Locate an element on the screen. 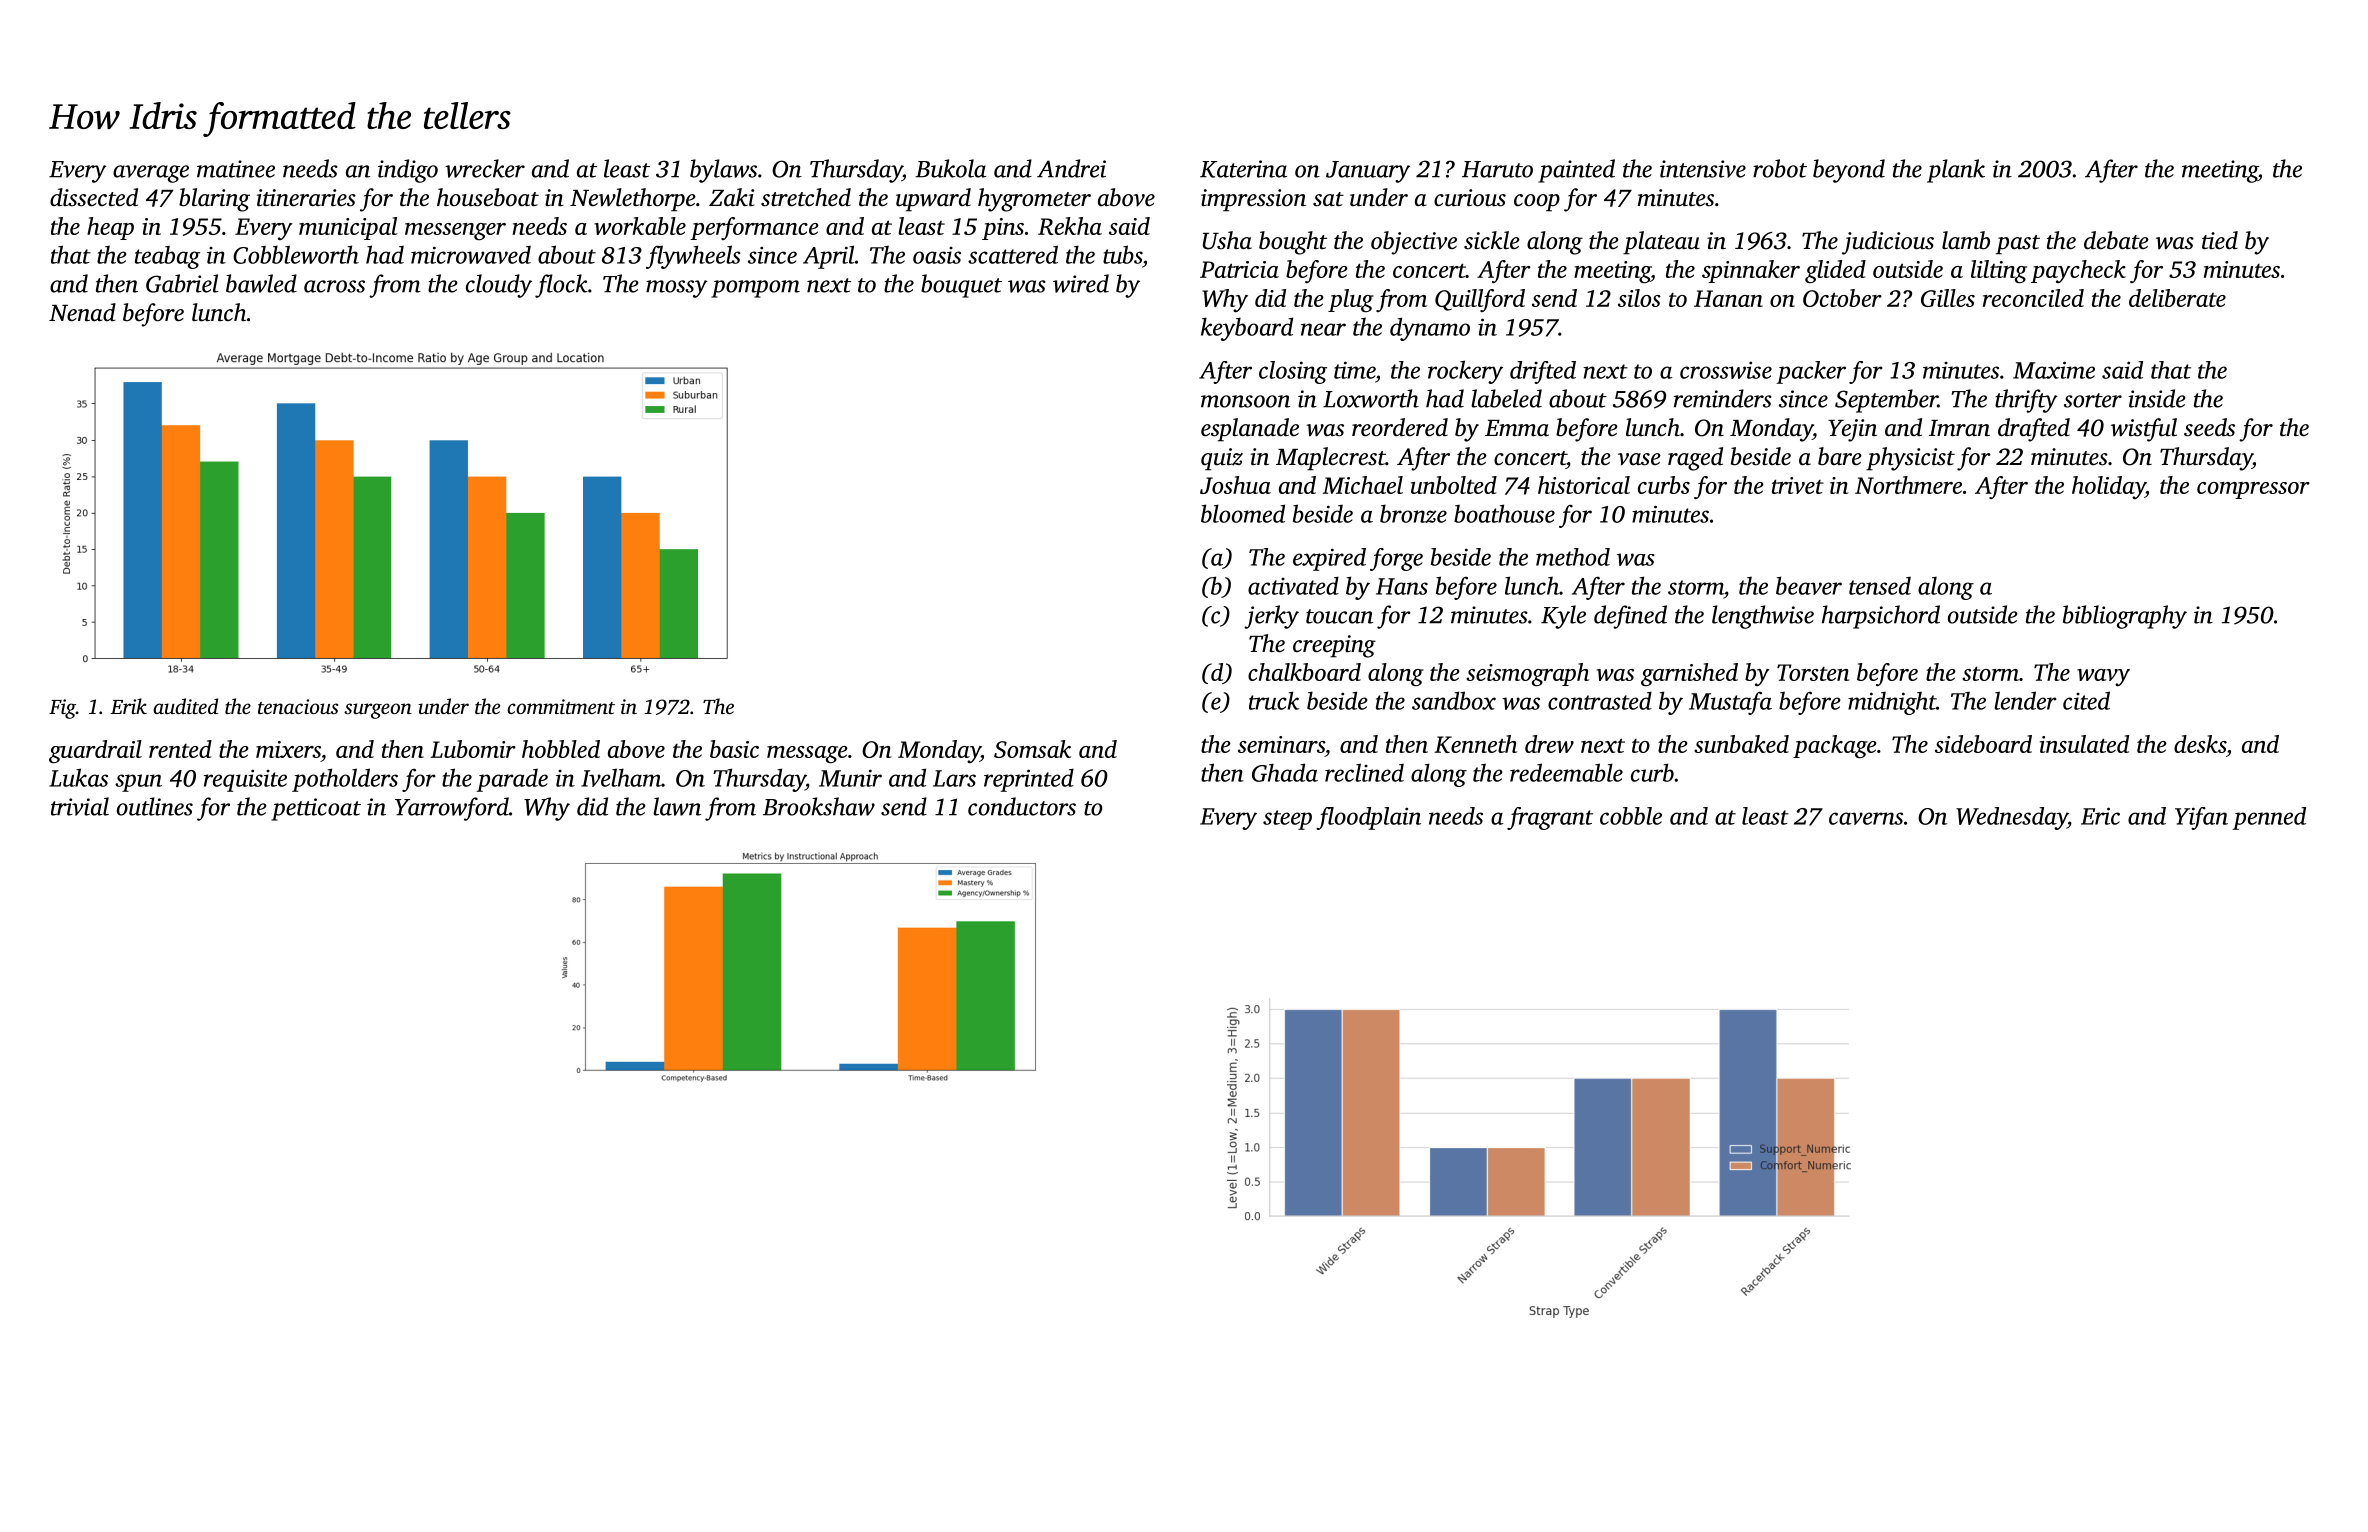  matinee is located at coordinates (236, 169).
